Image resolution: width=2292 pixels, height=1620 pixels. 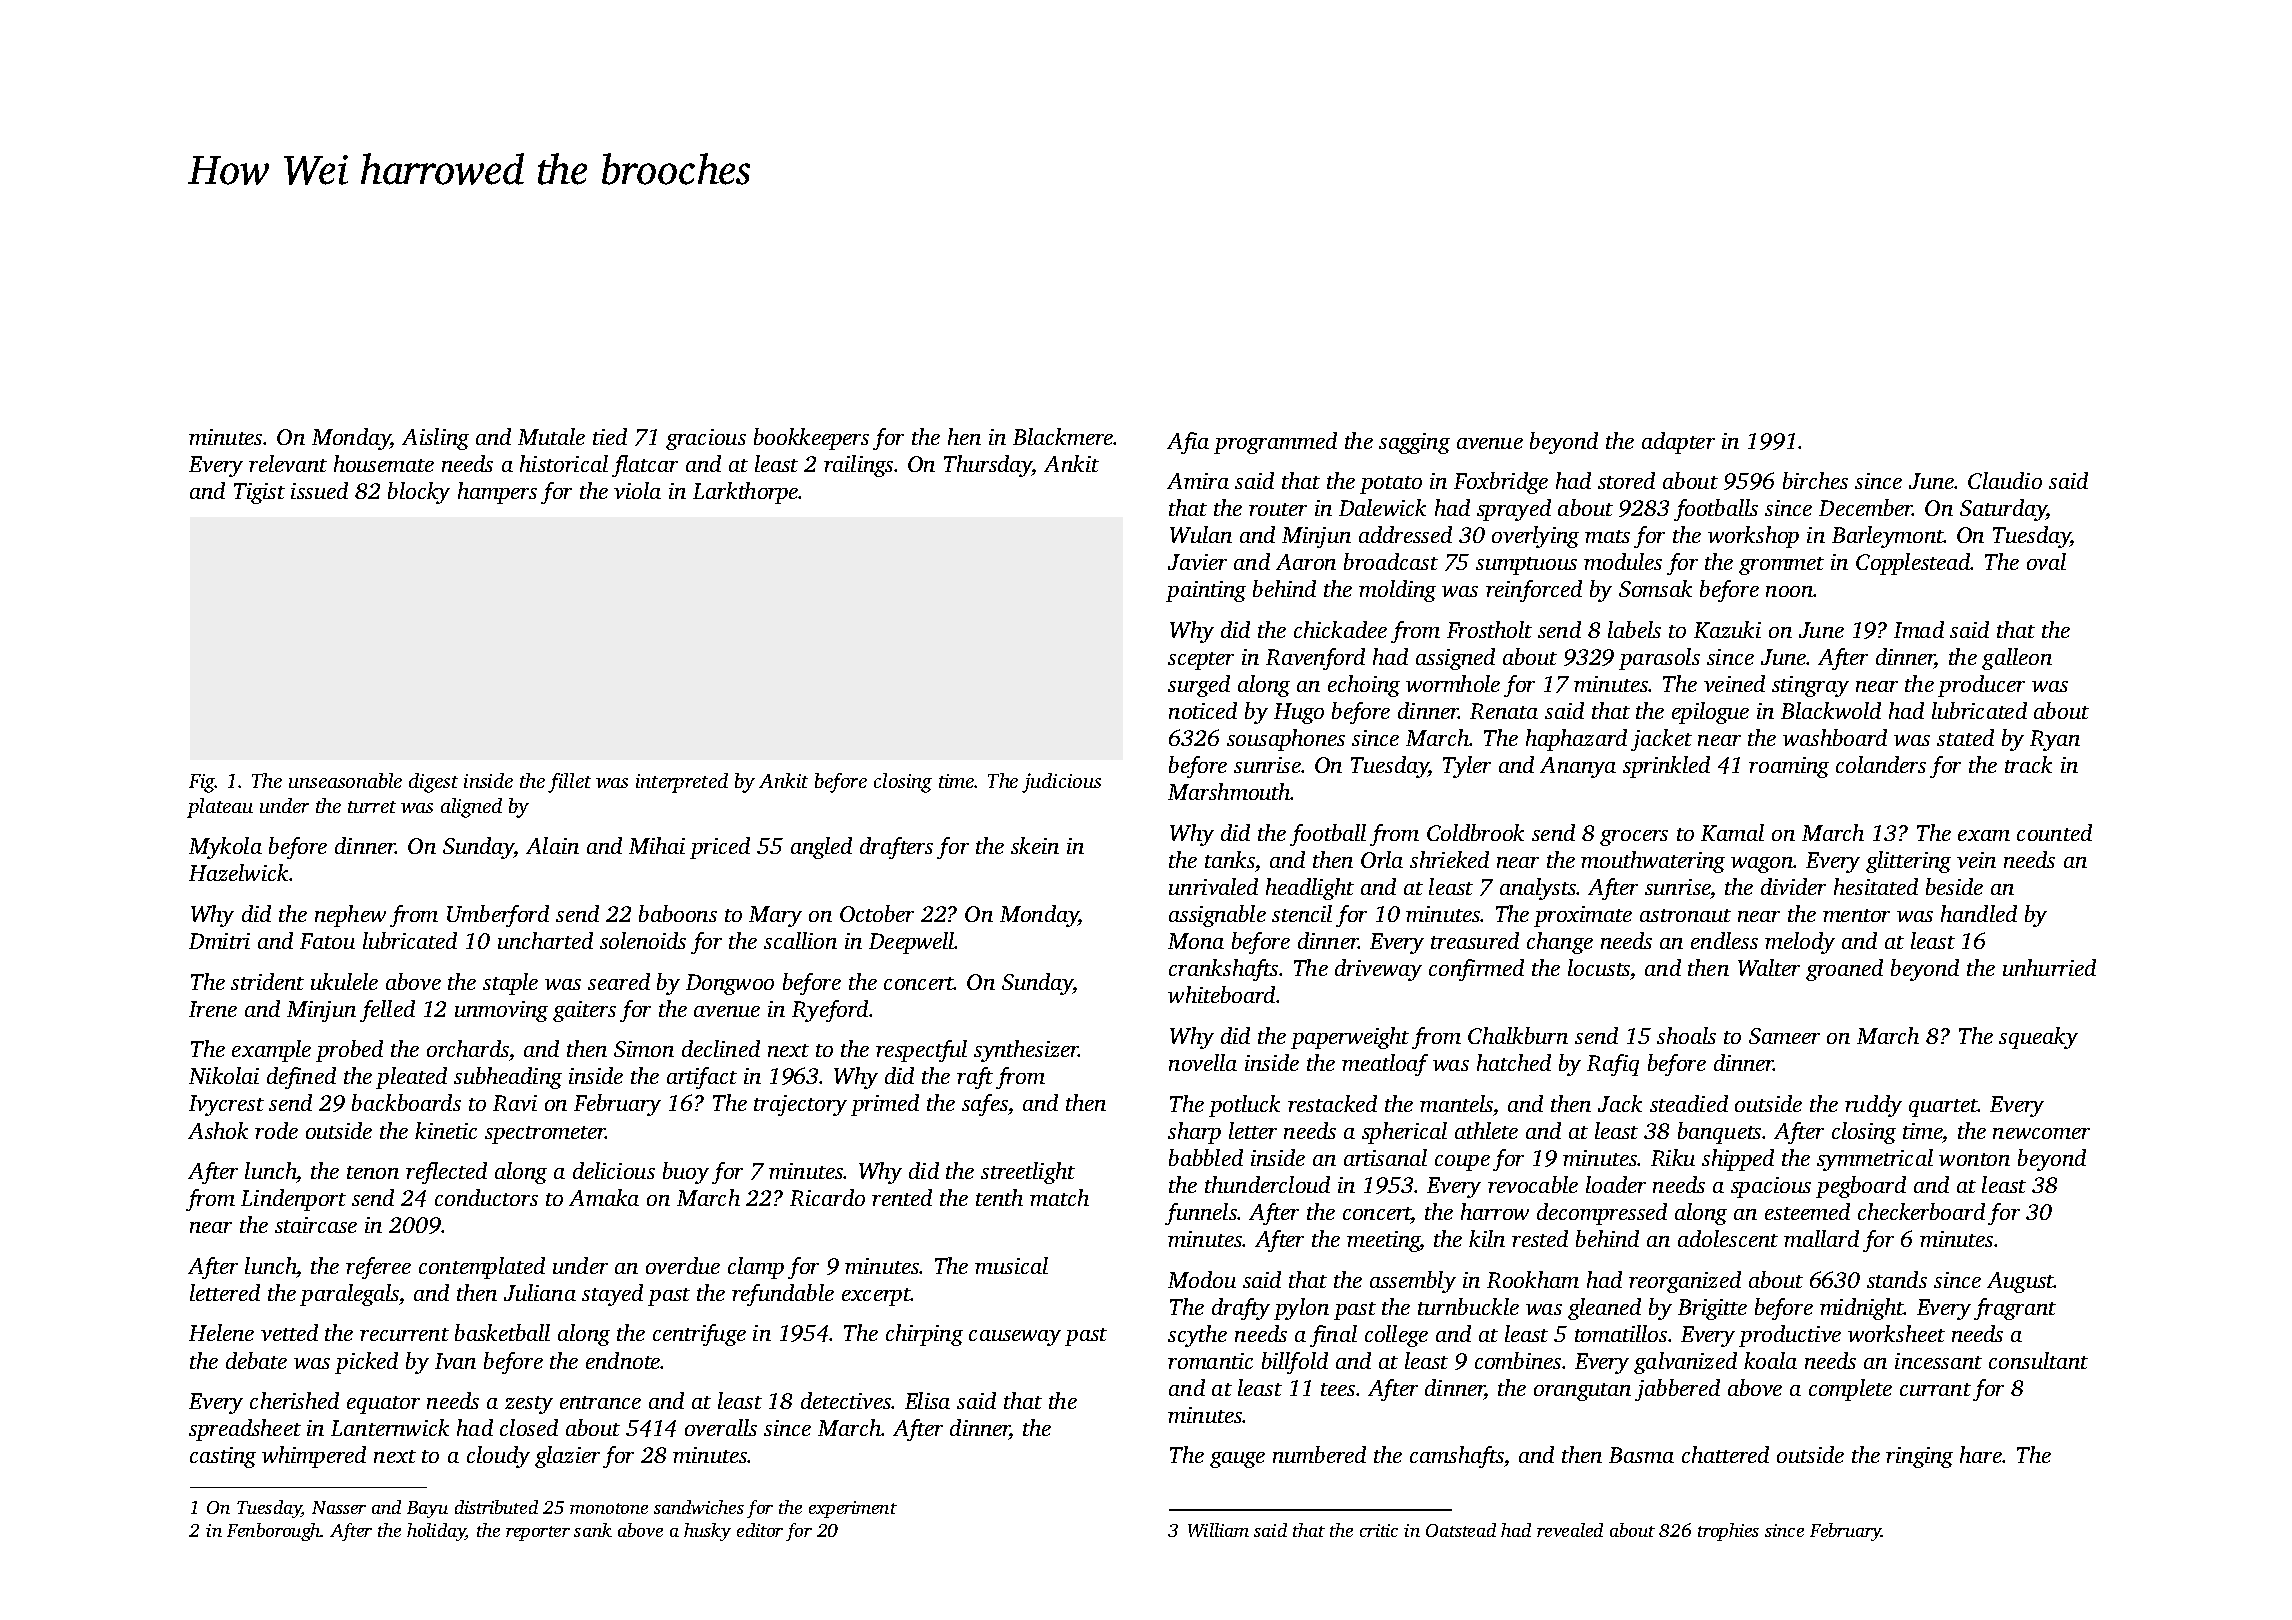 What do you see at coordinates (259, 493) in the screenshot?
I see `Tigist` at bounding box center [259, 493].
